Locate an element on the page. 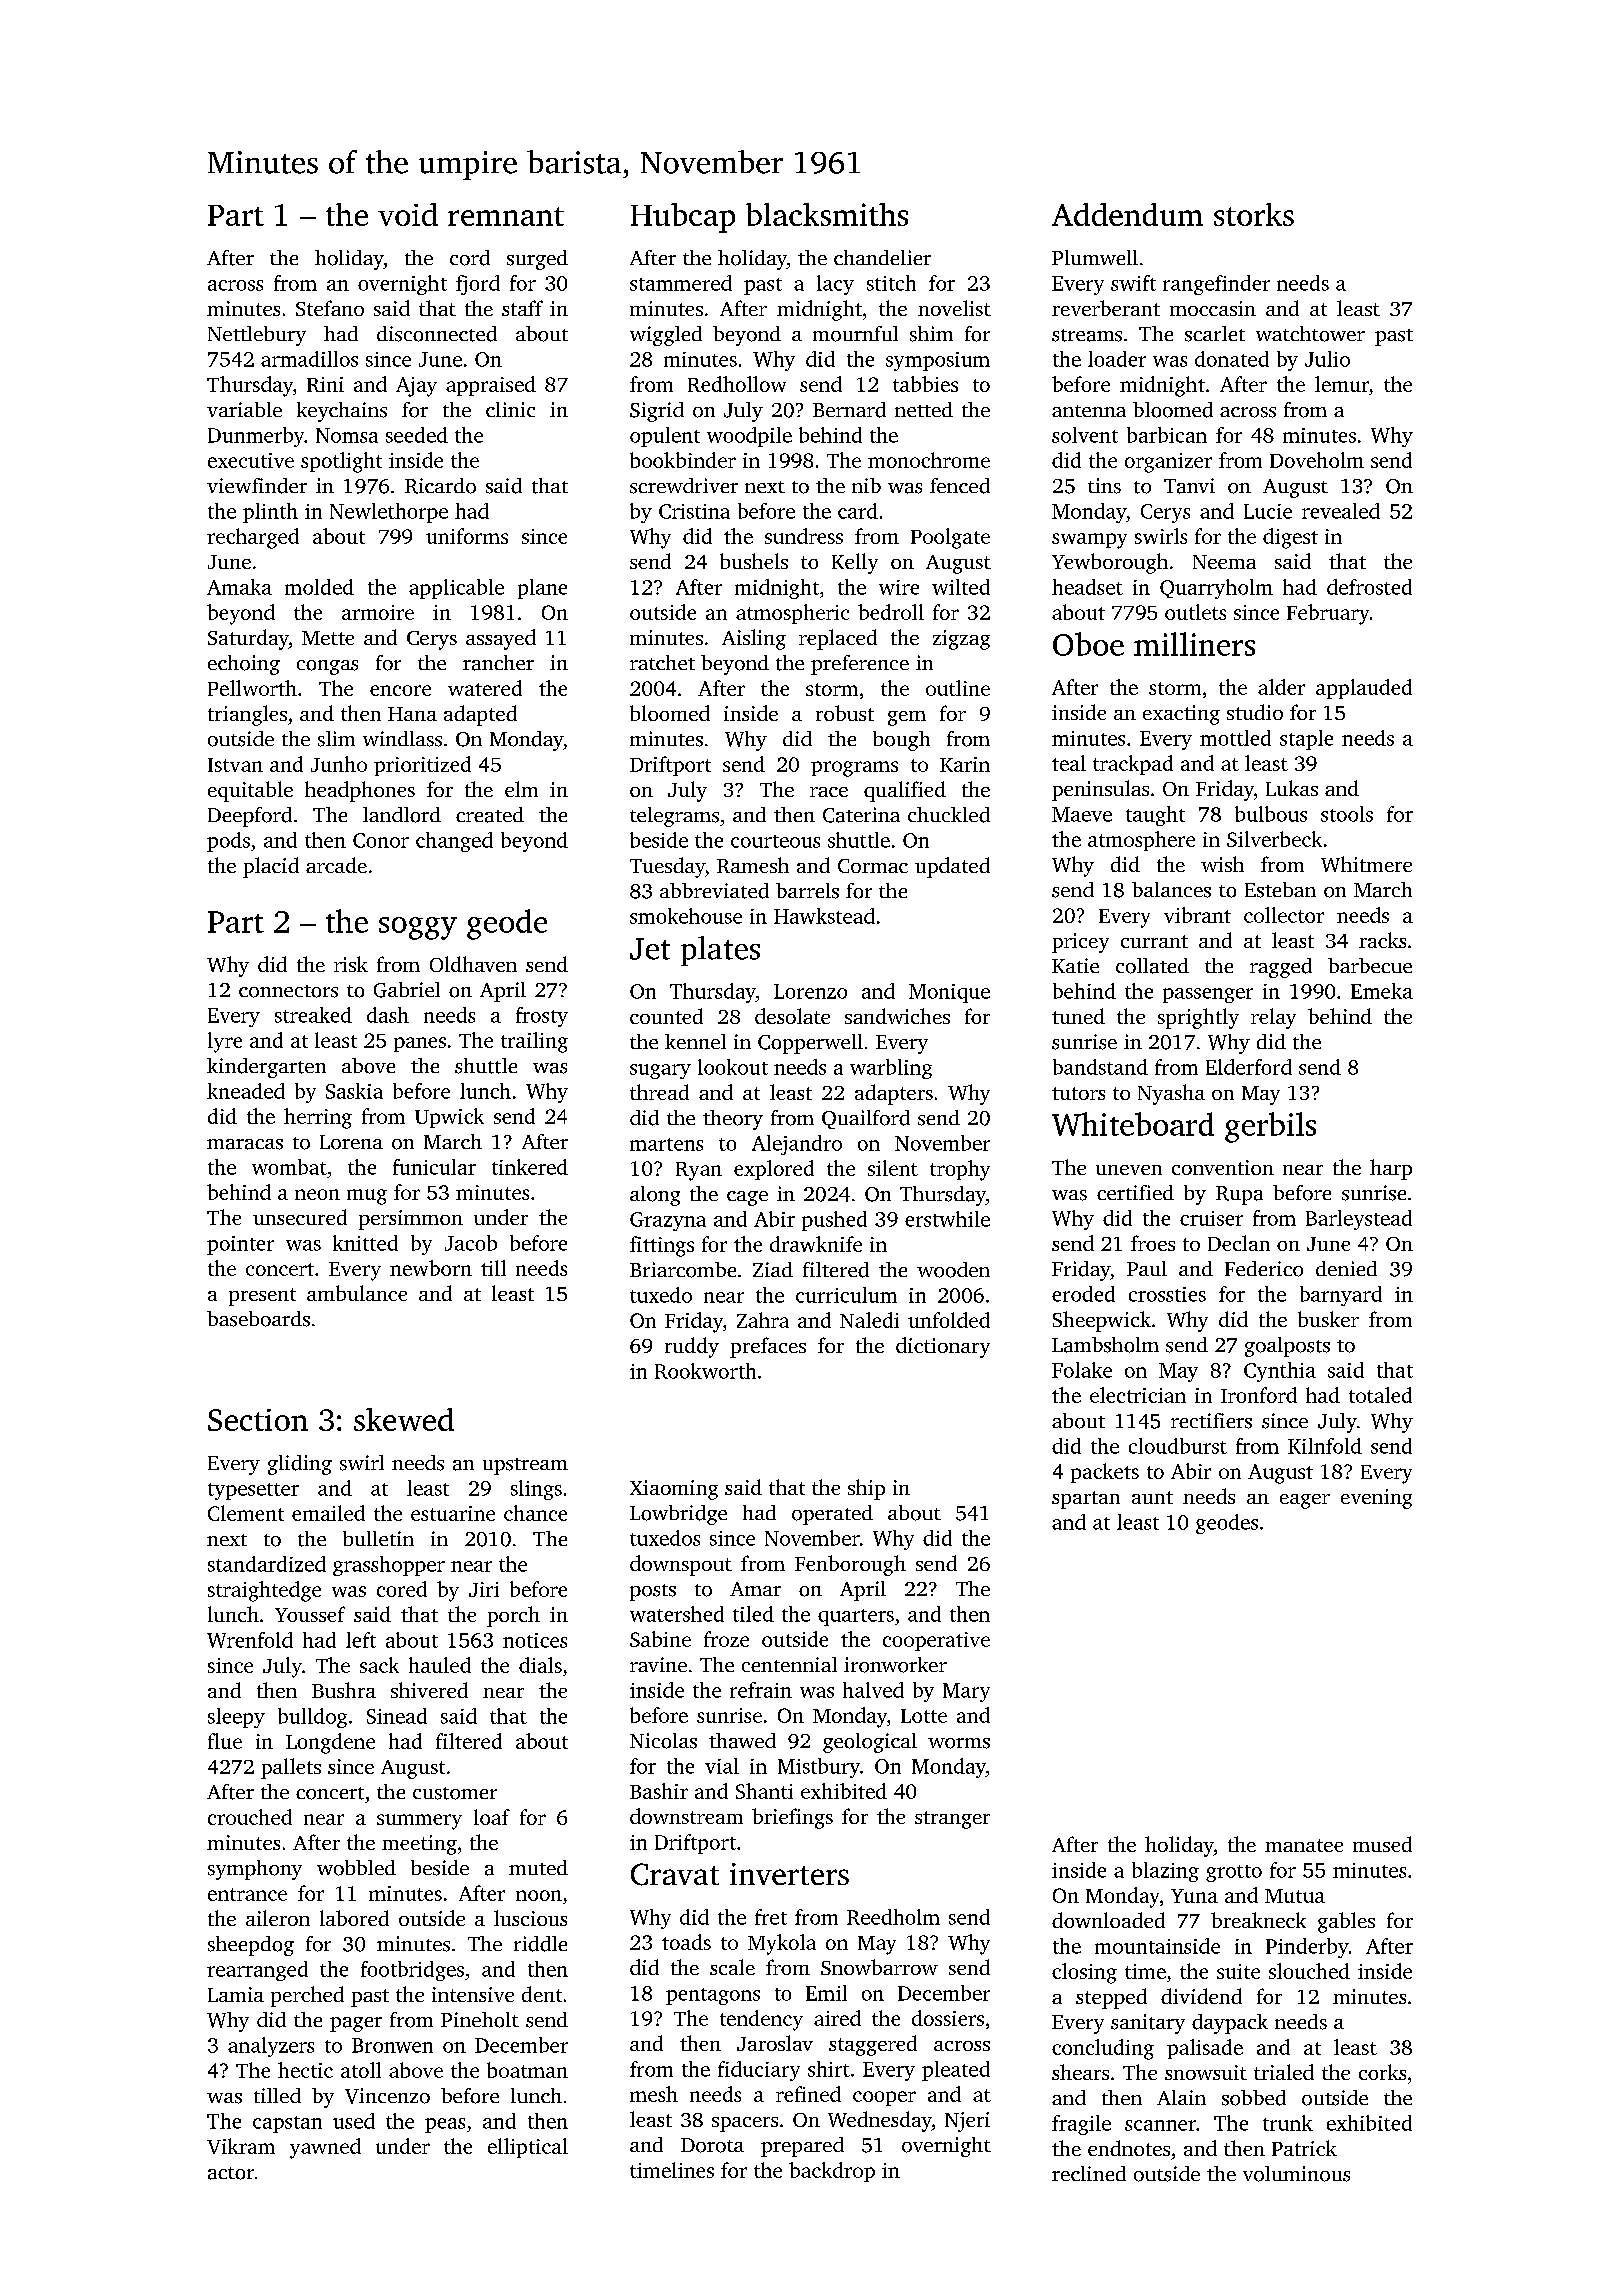 The height and width of the document is (2292, 1620). harp is located at coordinates (1391, 1169).
